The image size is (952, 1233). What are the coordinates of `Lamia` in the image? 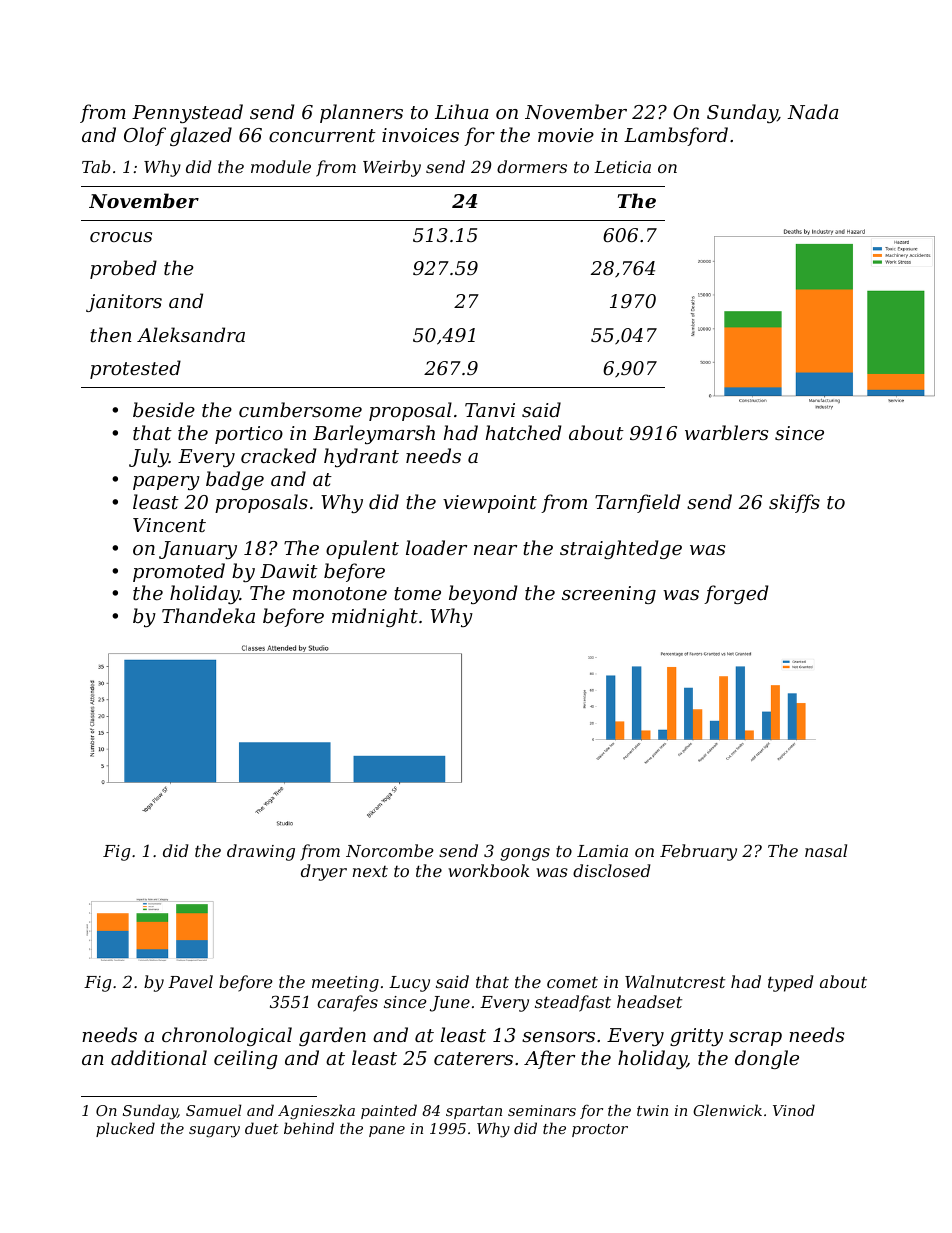 It's located at (602, 851).
